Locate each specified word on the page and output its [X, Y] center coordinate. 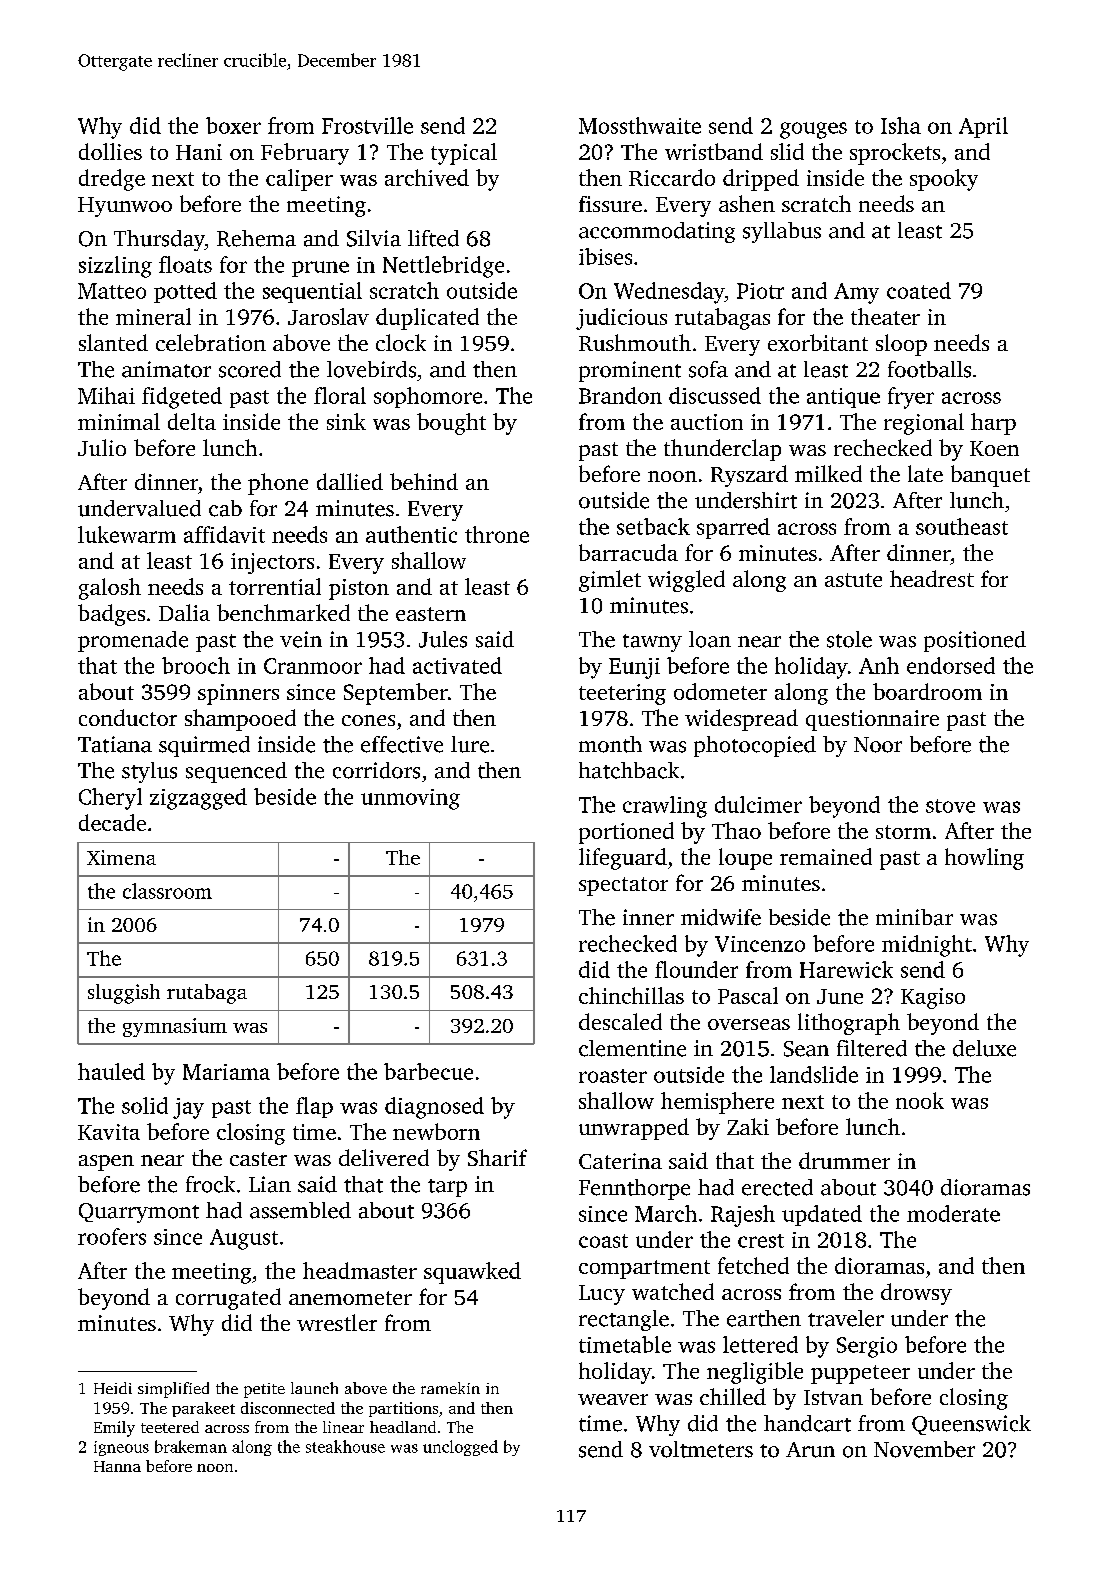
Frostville [367, 125]
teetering [622, 694]
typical [464, 154]
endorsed [951, 665]
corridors [376, 770]
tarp [447, 1188]
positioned [975, 641]
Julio [102, 447]
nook [920, 1100]
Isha [901, 125]
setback [653, 526]
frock [210, 1184]
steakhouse [345, 1446]
